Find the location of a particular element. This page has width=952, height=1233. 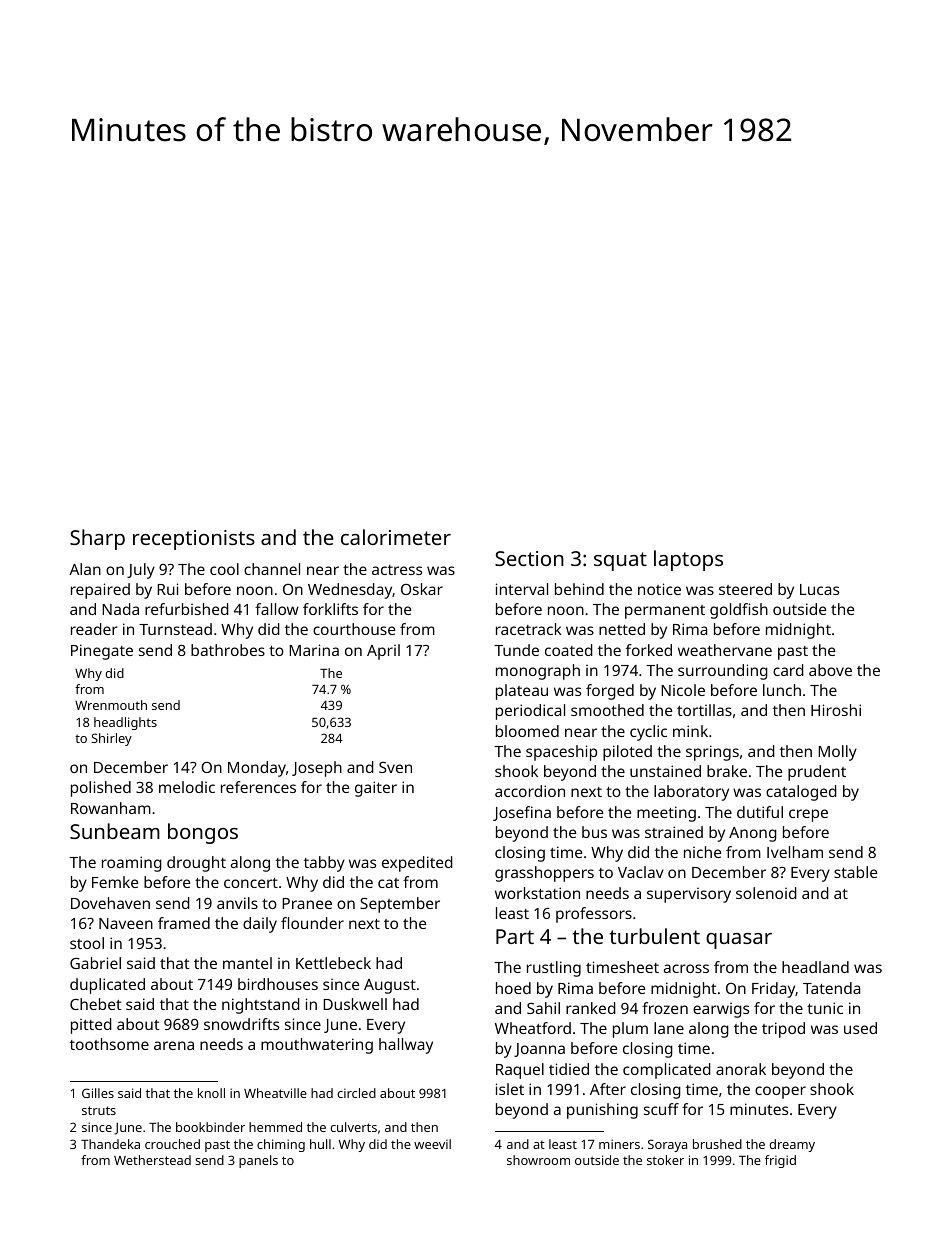

stable is located at coordinates (855, 872).
